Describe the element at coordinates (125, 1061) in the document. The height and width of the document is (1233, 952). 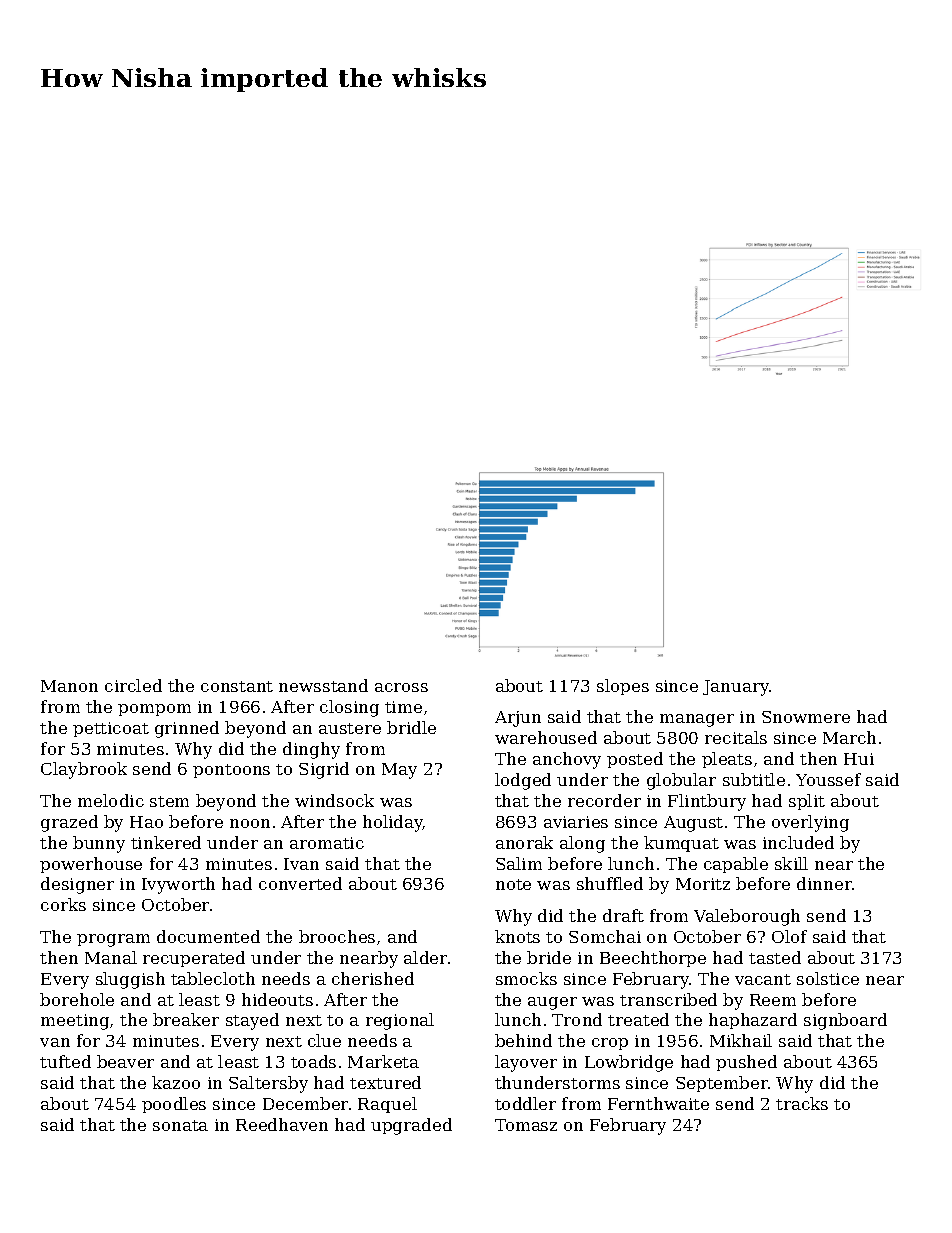
I see `beaver` at that location.
